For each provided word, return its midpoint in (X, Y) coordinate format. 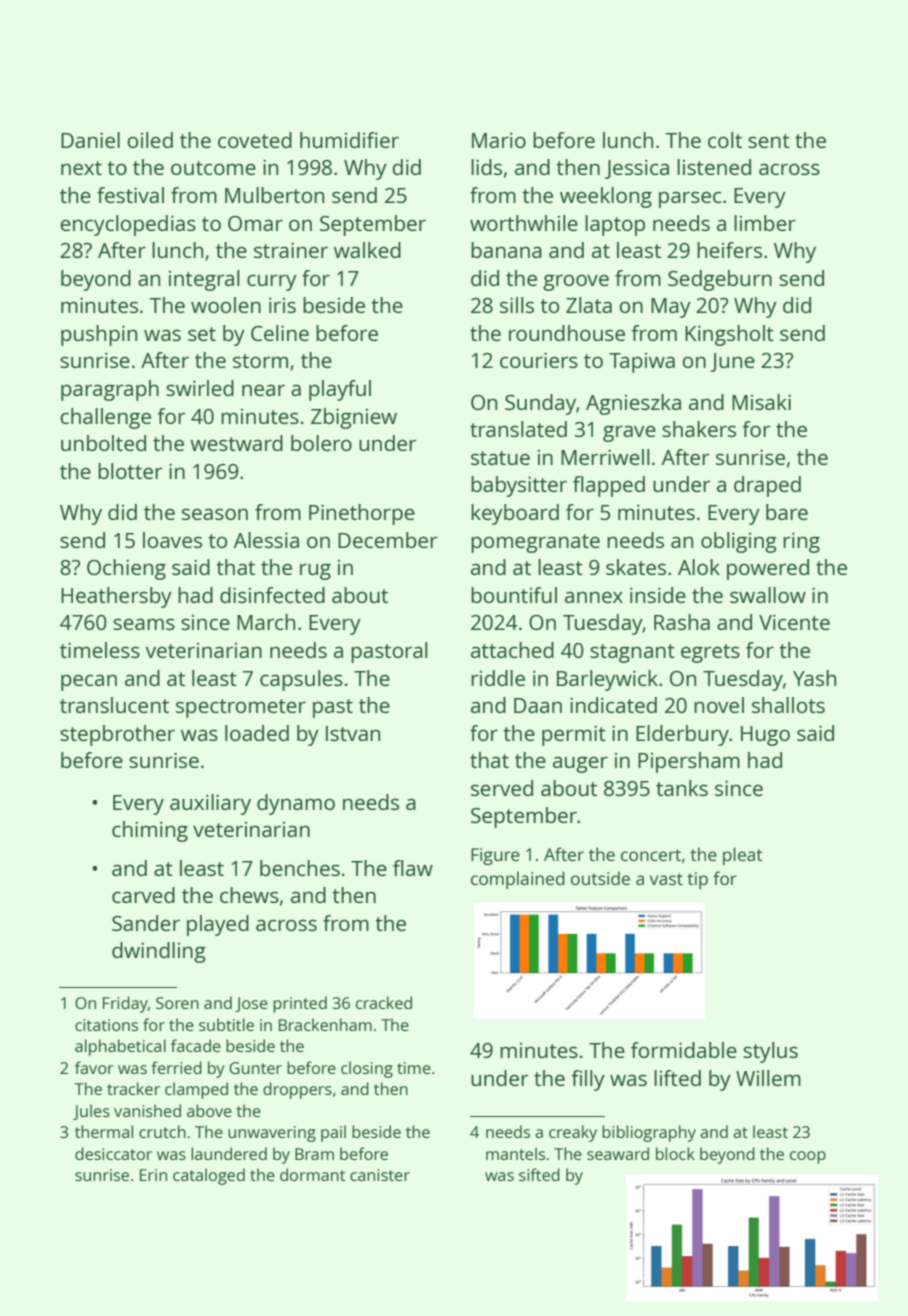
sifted (539, 1174)
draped (767, 486)
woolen (226, 305)
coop (808, 1157)
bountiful (514, 595)
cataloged (209, 1176)
